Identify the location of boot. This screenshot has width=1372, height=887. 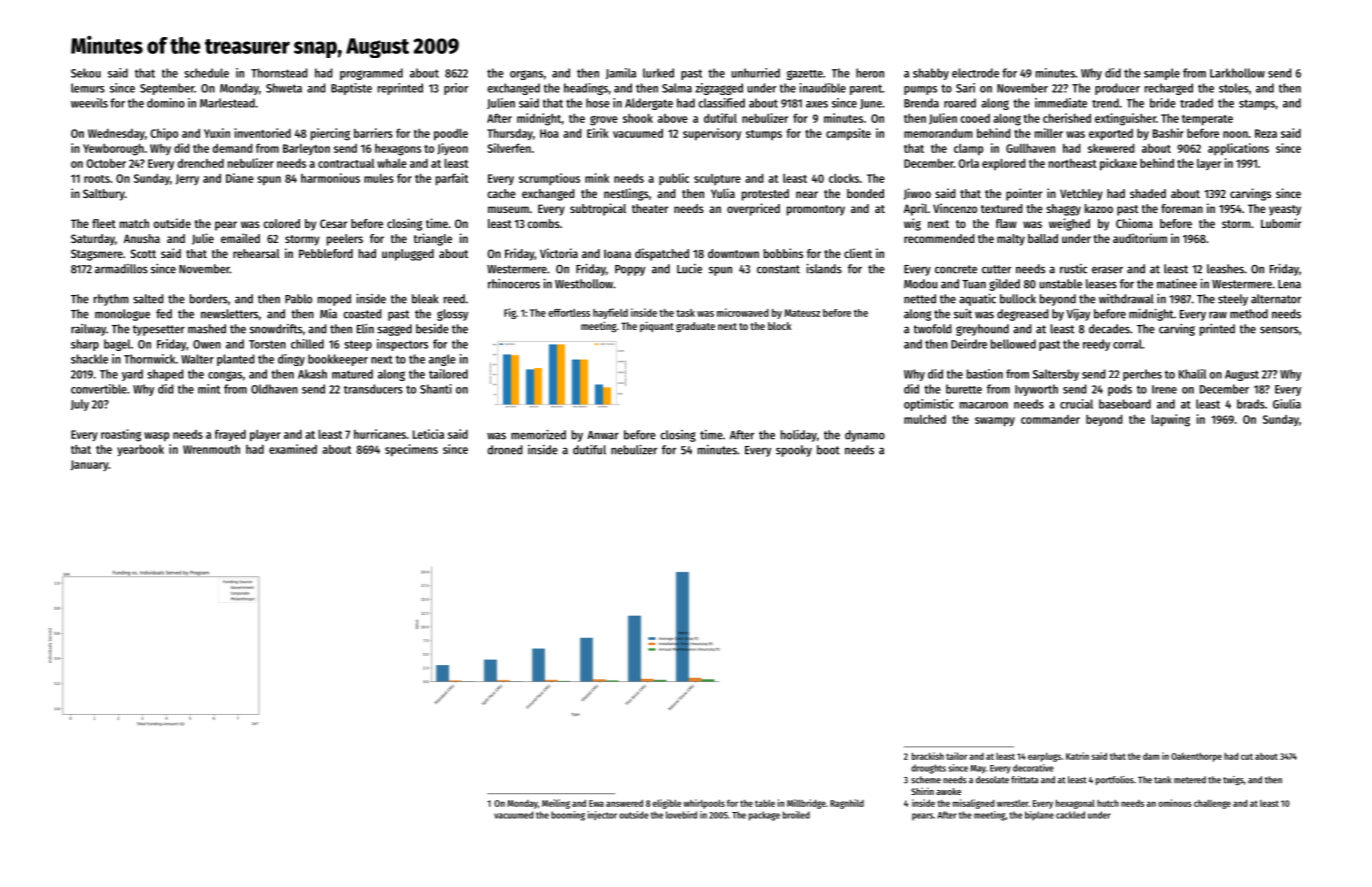
(828, 450).
